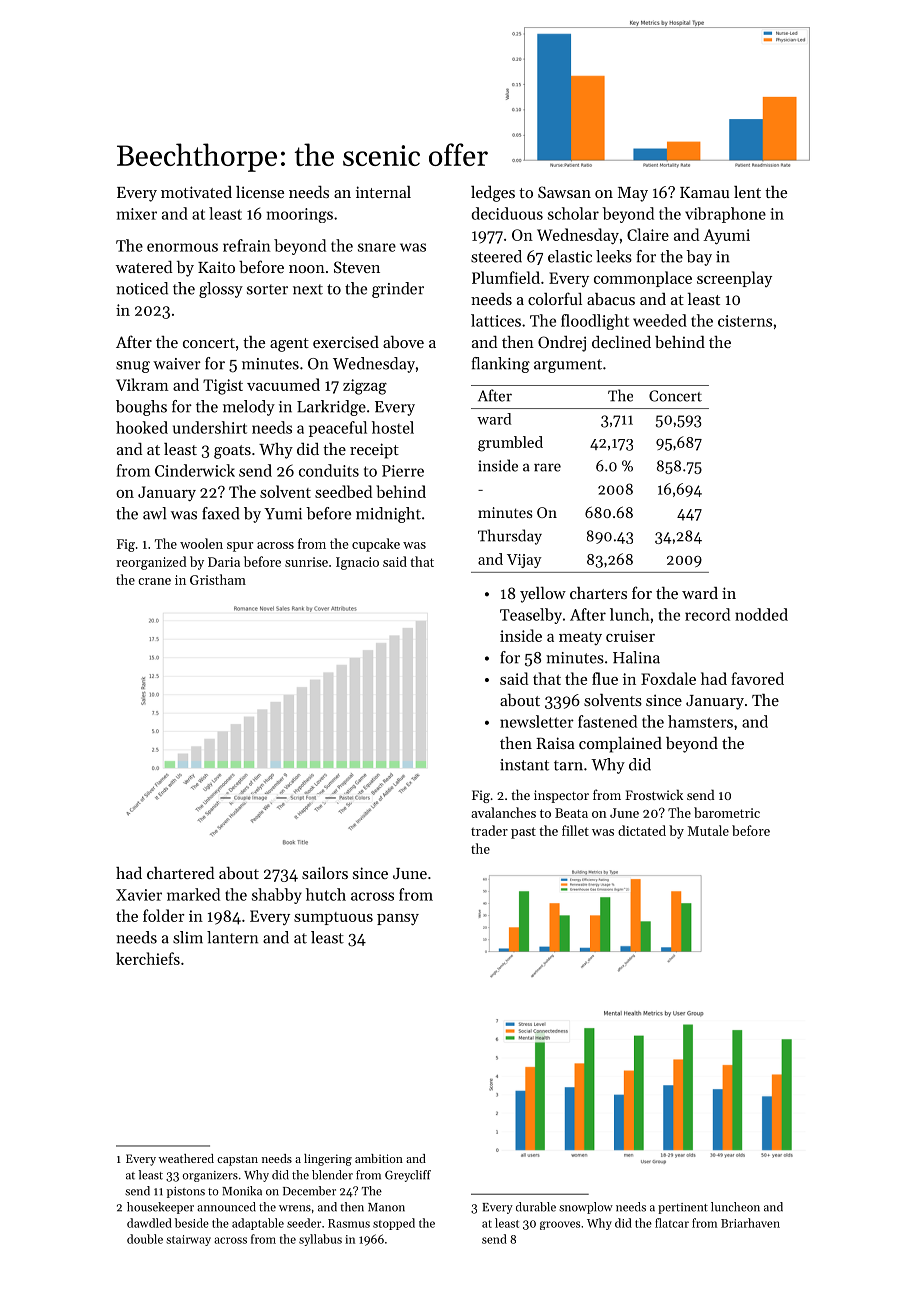  I want to click on hostel, so click(393, 427).
